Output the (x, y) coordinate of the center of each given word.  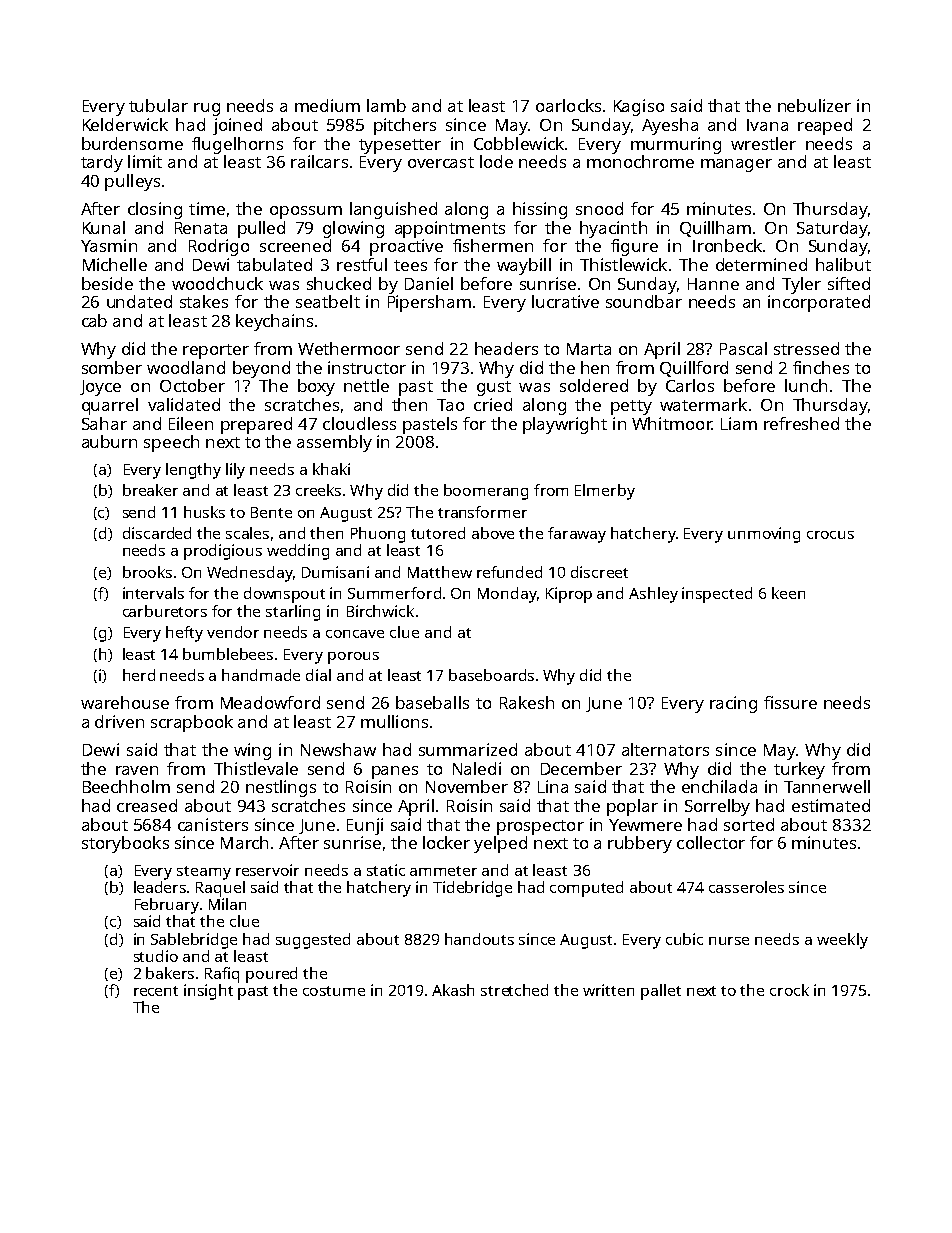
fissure (790, 702)
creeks (318, 490)
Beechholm (126, 786)
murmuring (676, 145)
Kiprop (569, 595)
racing (733, 704)
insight (208, 992)
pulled (261, 229)
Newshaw (338, 749)
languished (393, 210)
